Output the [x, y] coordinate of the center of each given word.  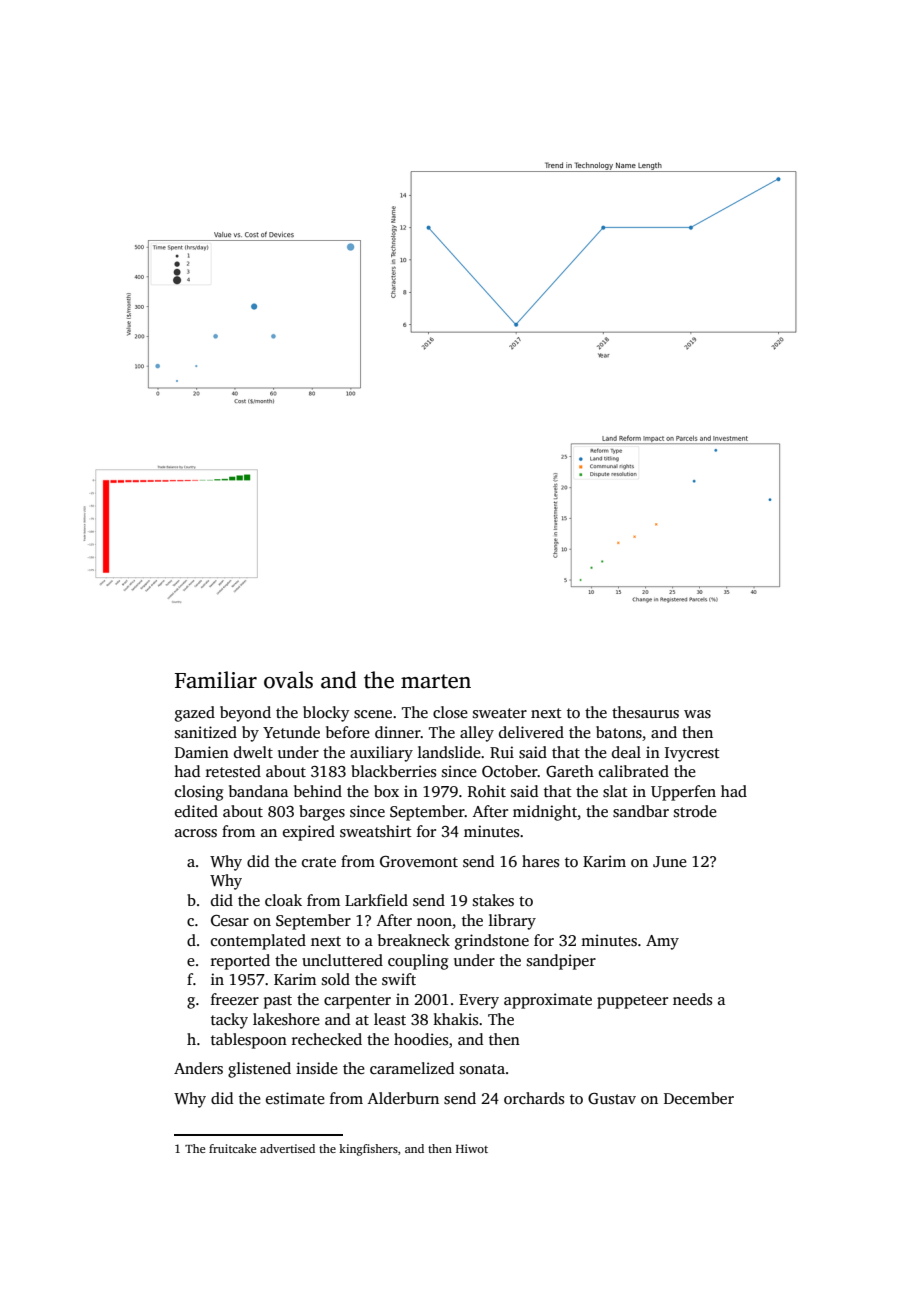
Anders [198, 1068]
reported [240, 962]
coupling [418, 962]
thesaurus [645, 712]
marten [436, 681]
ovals [288, 680]
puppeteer [632, 1002]
